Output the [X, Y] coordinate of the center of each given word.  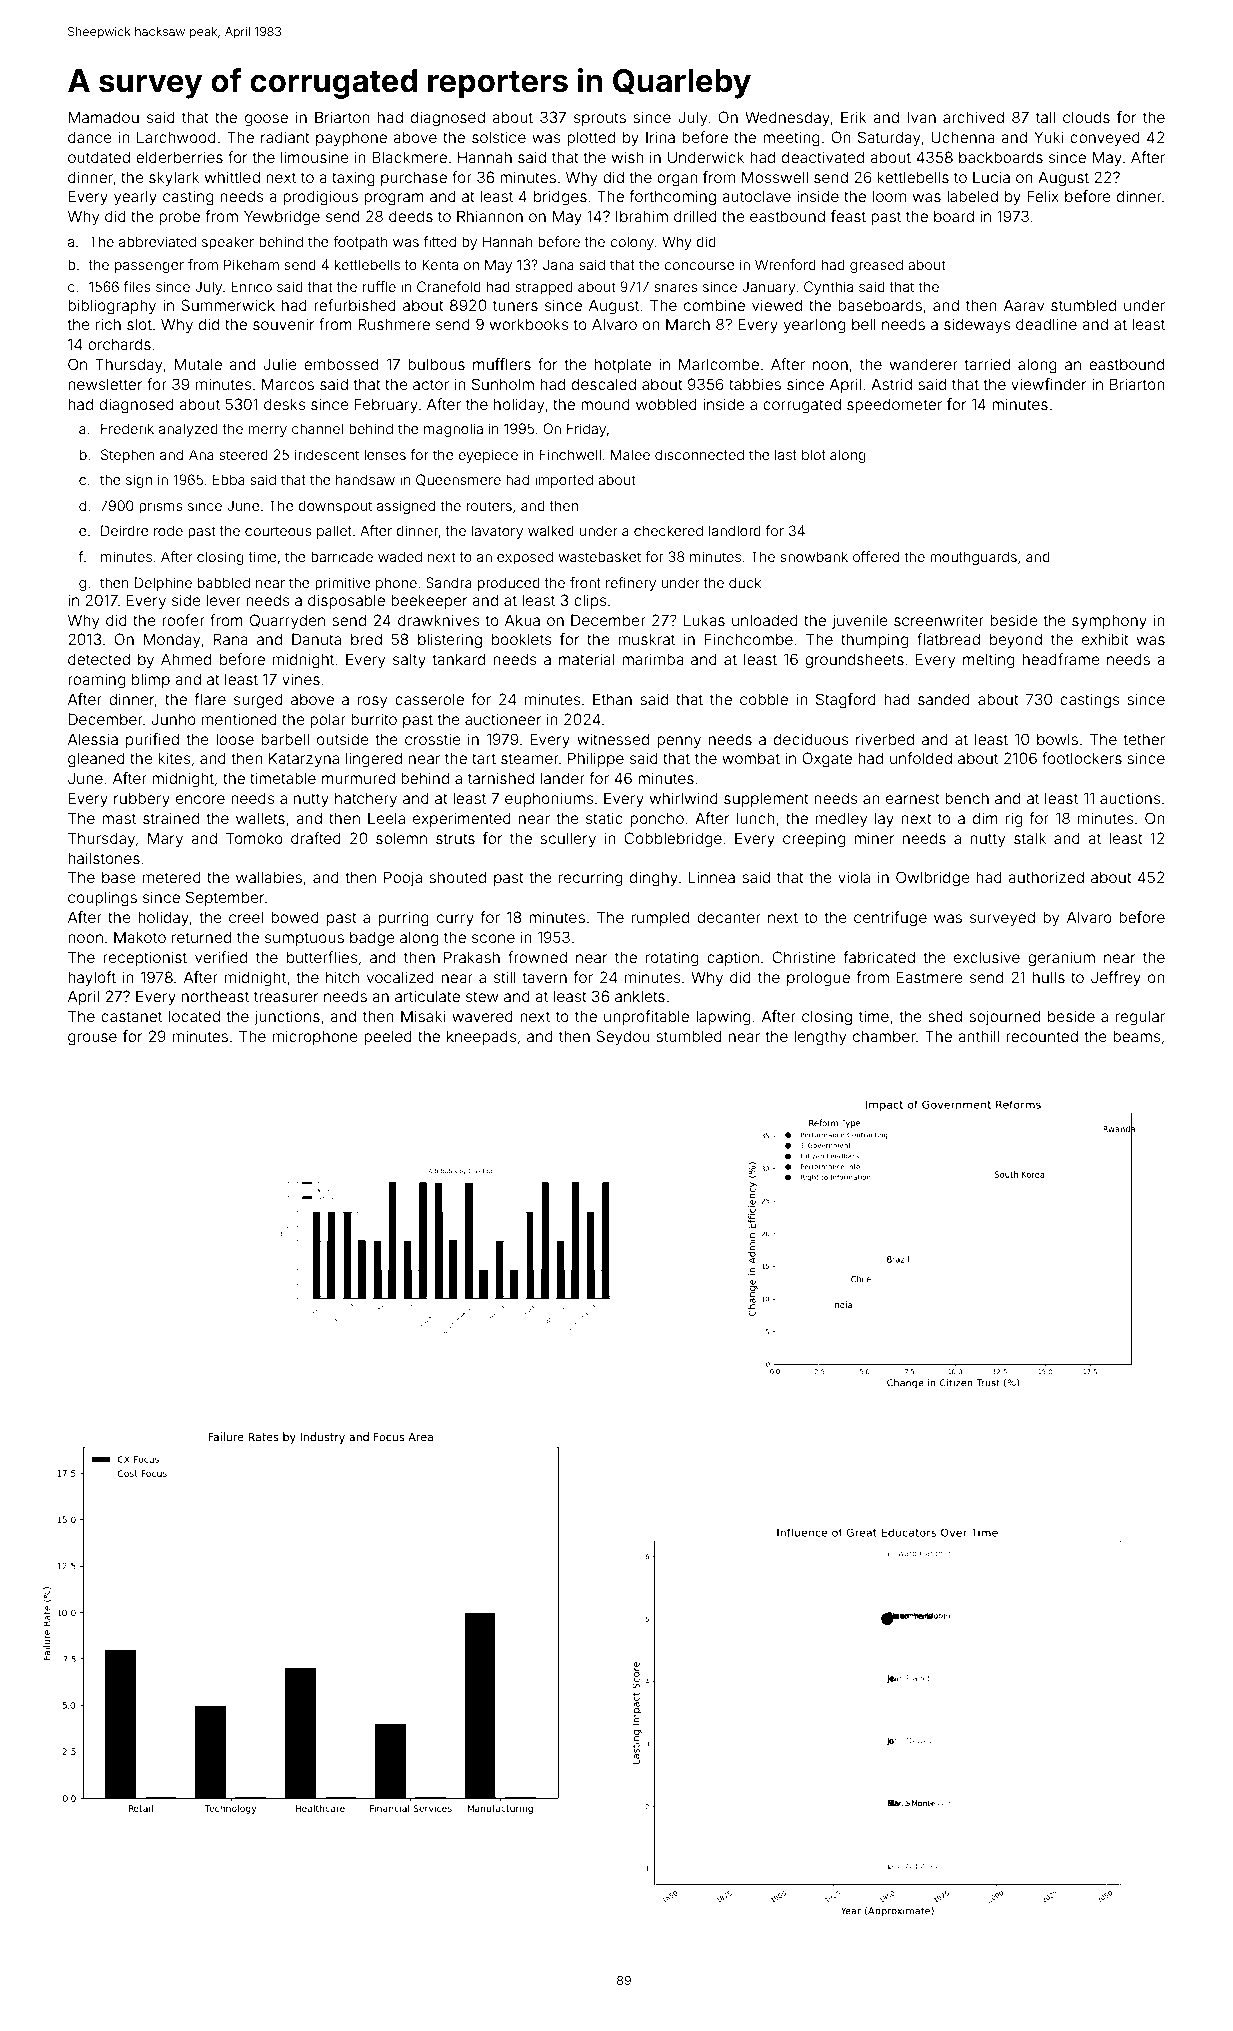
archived [973, 117]
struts [455, 838]
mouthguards [973, 558]
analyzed [188, 430]
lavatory [497, 532]
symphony [1109, 621]
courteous [278, 531]
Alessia [93, 739]
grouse [92, 1039]
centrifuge [890, 919]
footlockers [1082, 758]
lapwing [723, 1018]
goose [266, 120]
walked [551, 530]
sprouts [600, 119]
